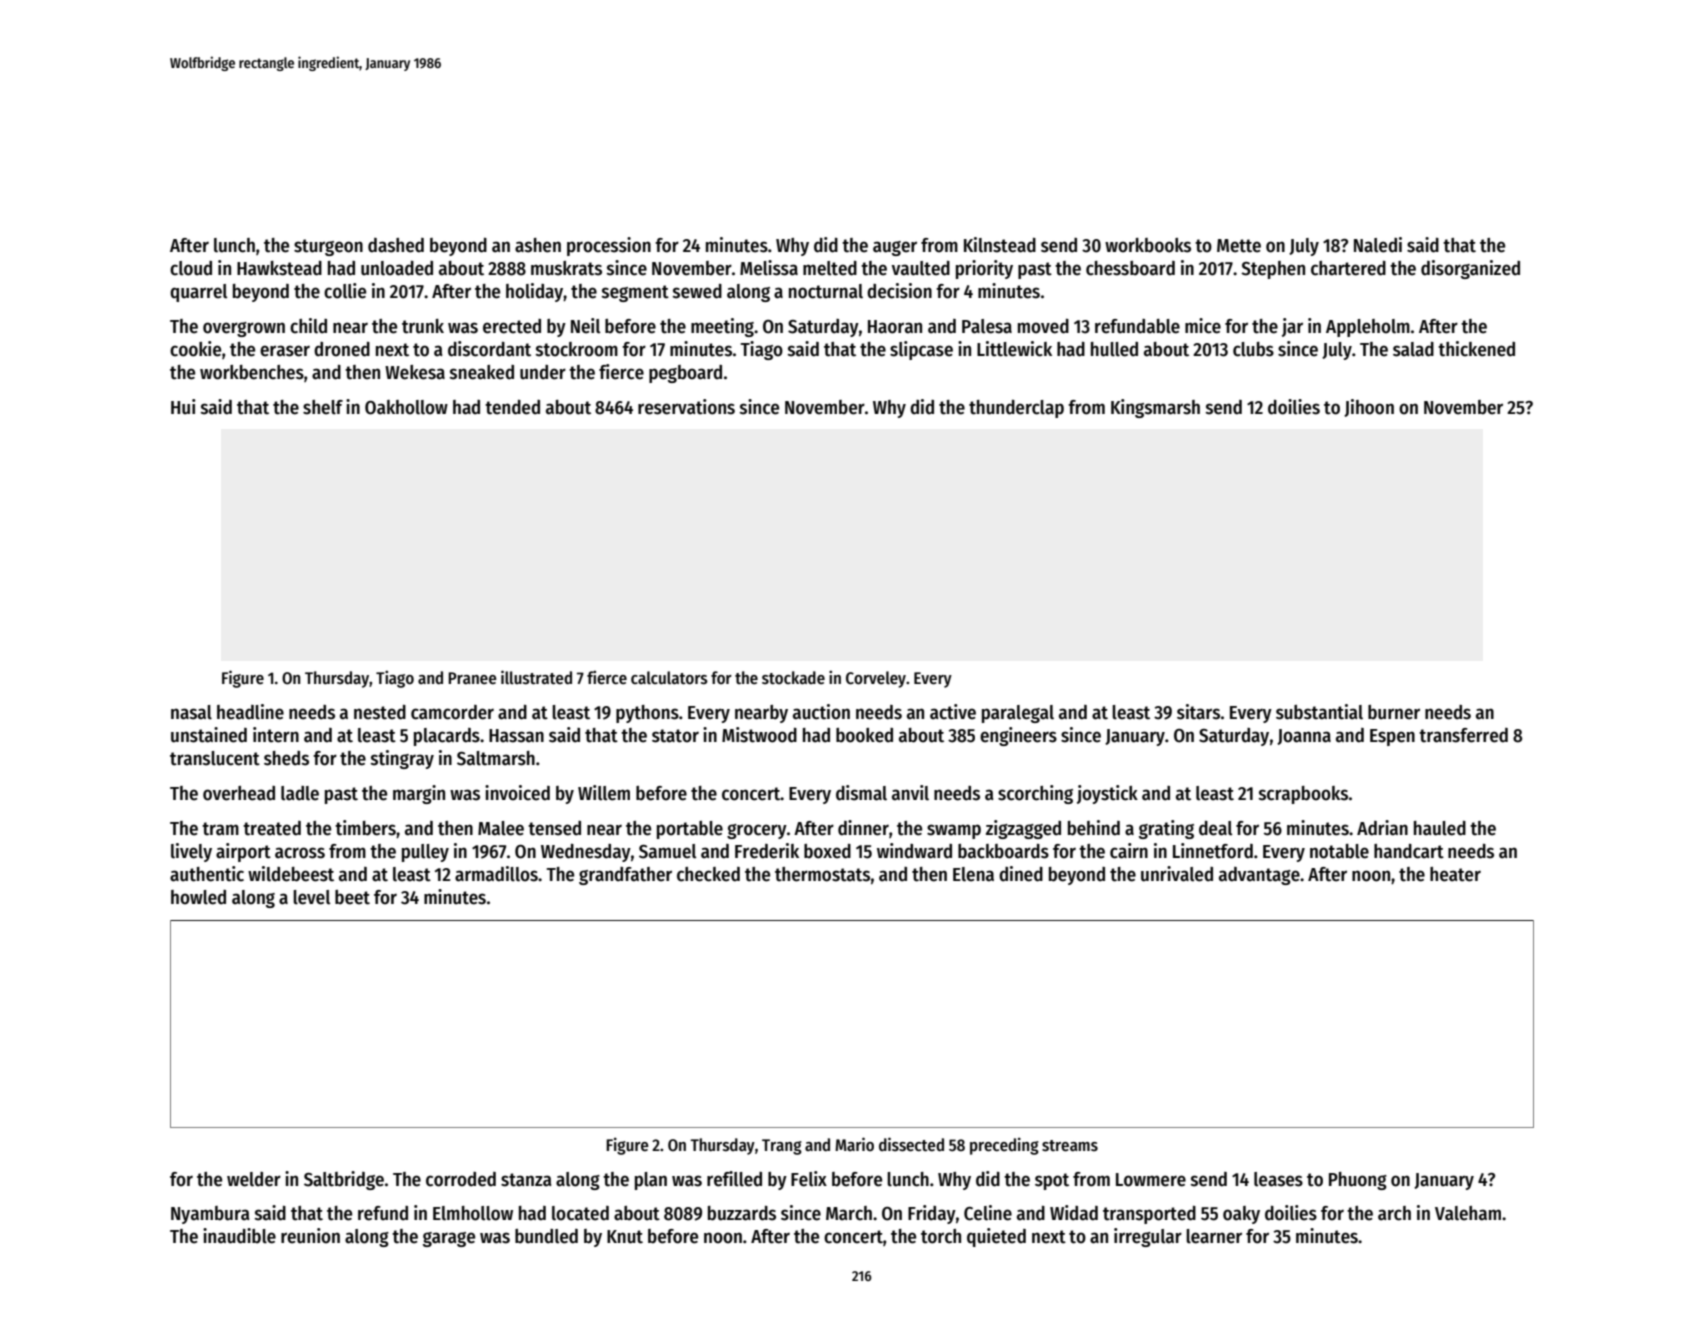 The width and height of the screenshot is (1704, 1317). Describe the element at coordinates (895, 248) in the screenshot. I see `auger` at that location.
